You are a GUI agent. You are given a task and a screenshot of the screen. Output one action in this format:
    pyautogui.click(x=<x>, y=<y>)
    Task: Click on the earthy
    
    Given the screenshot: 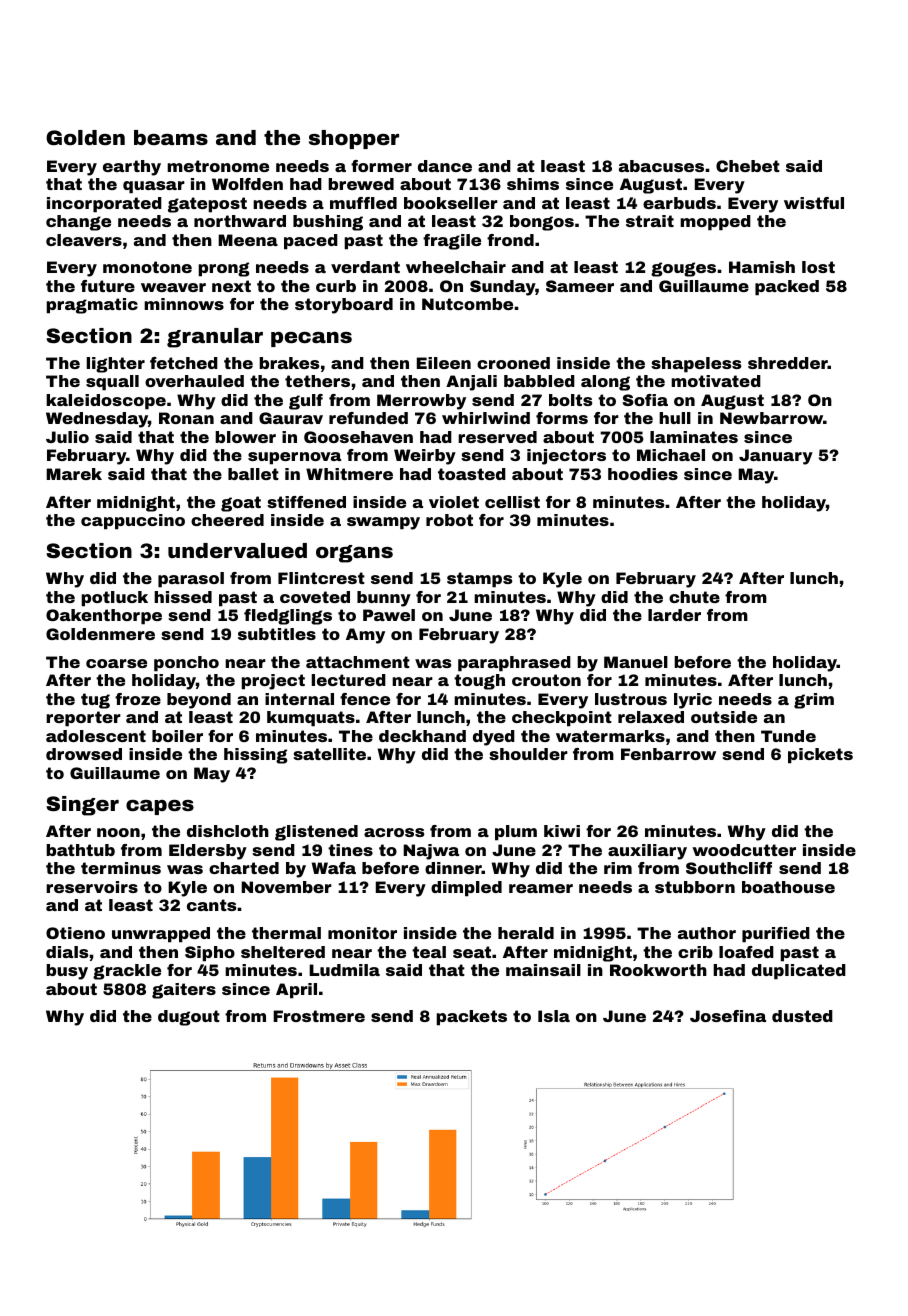 What is the action you would take?
    pyautogui.click(x=132, y=168)
